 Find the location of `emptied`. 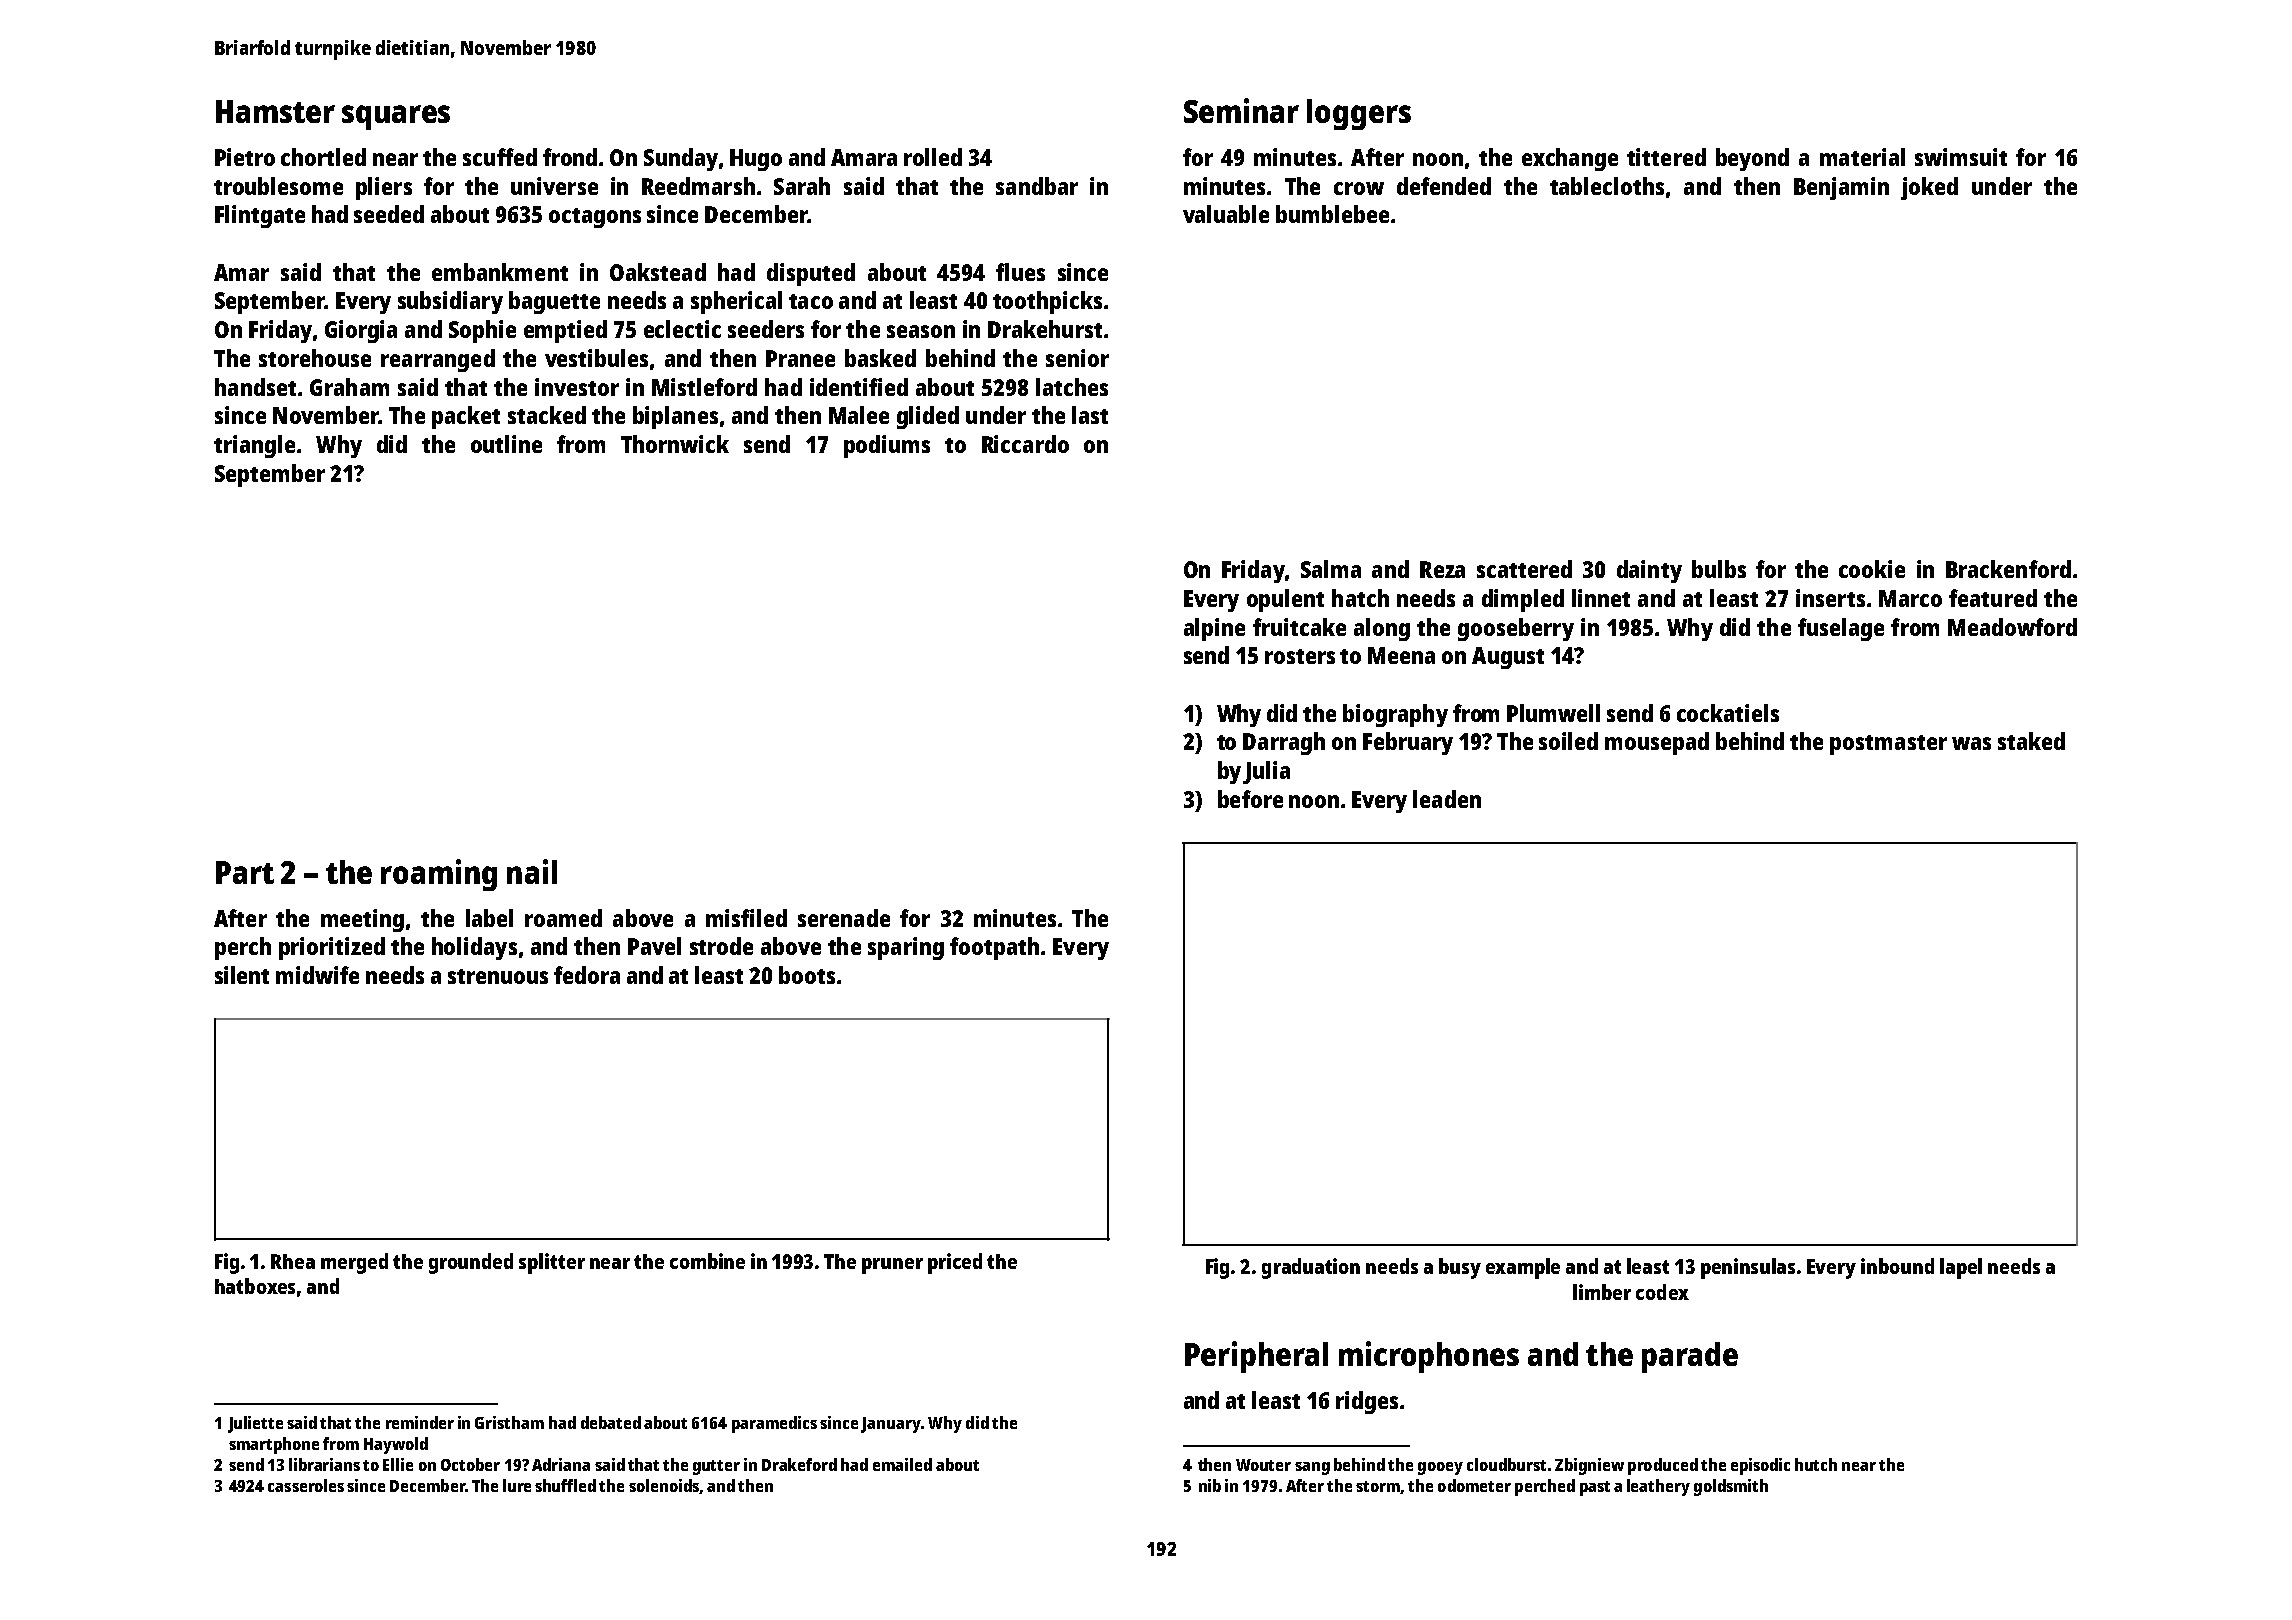

emptied is located at coordinates (565, 331).
